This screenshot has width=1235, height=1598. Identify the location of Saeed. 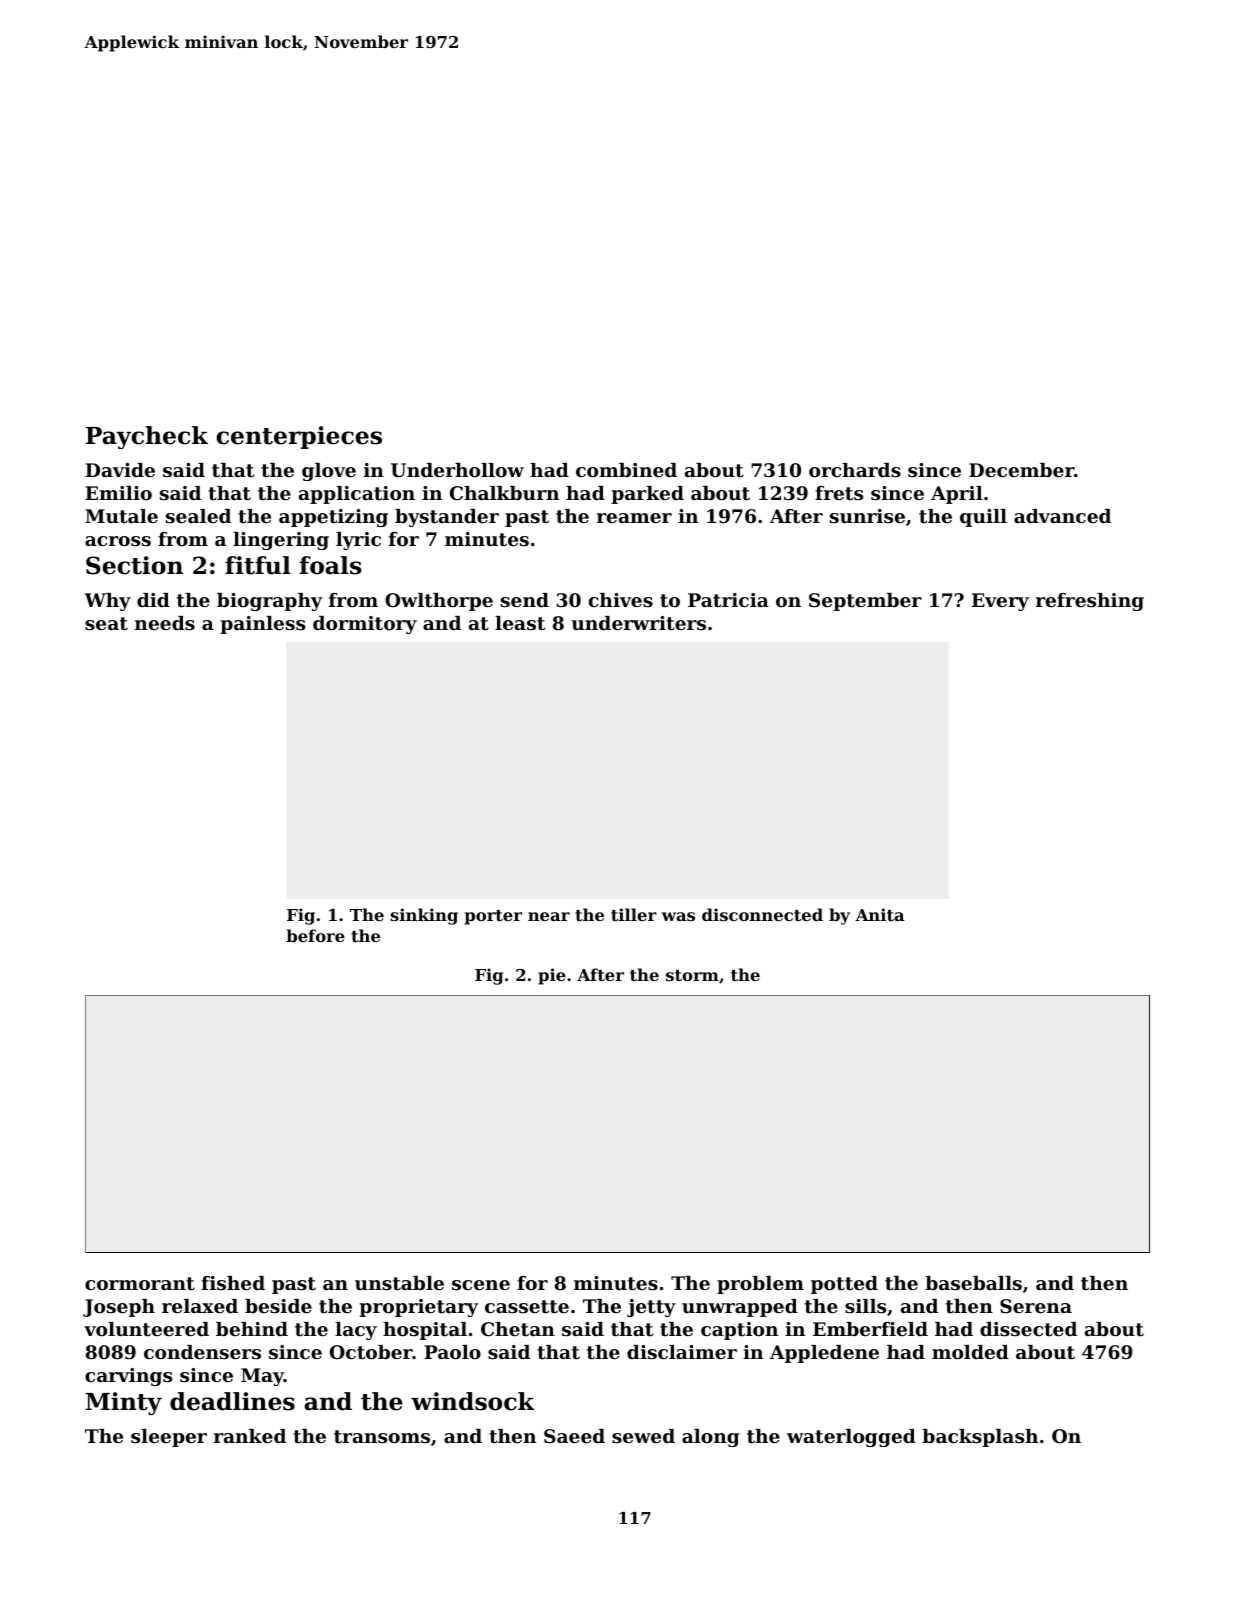
(574, 1436).
